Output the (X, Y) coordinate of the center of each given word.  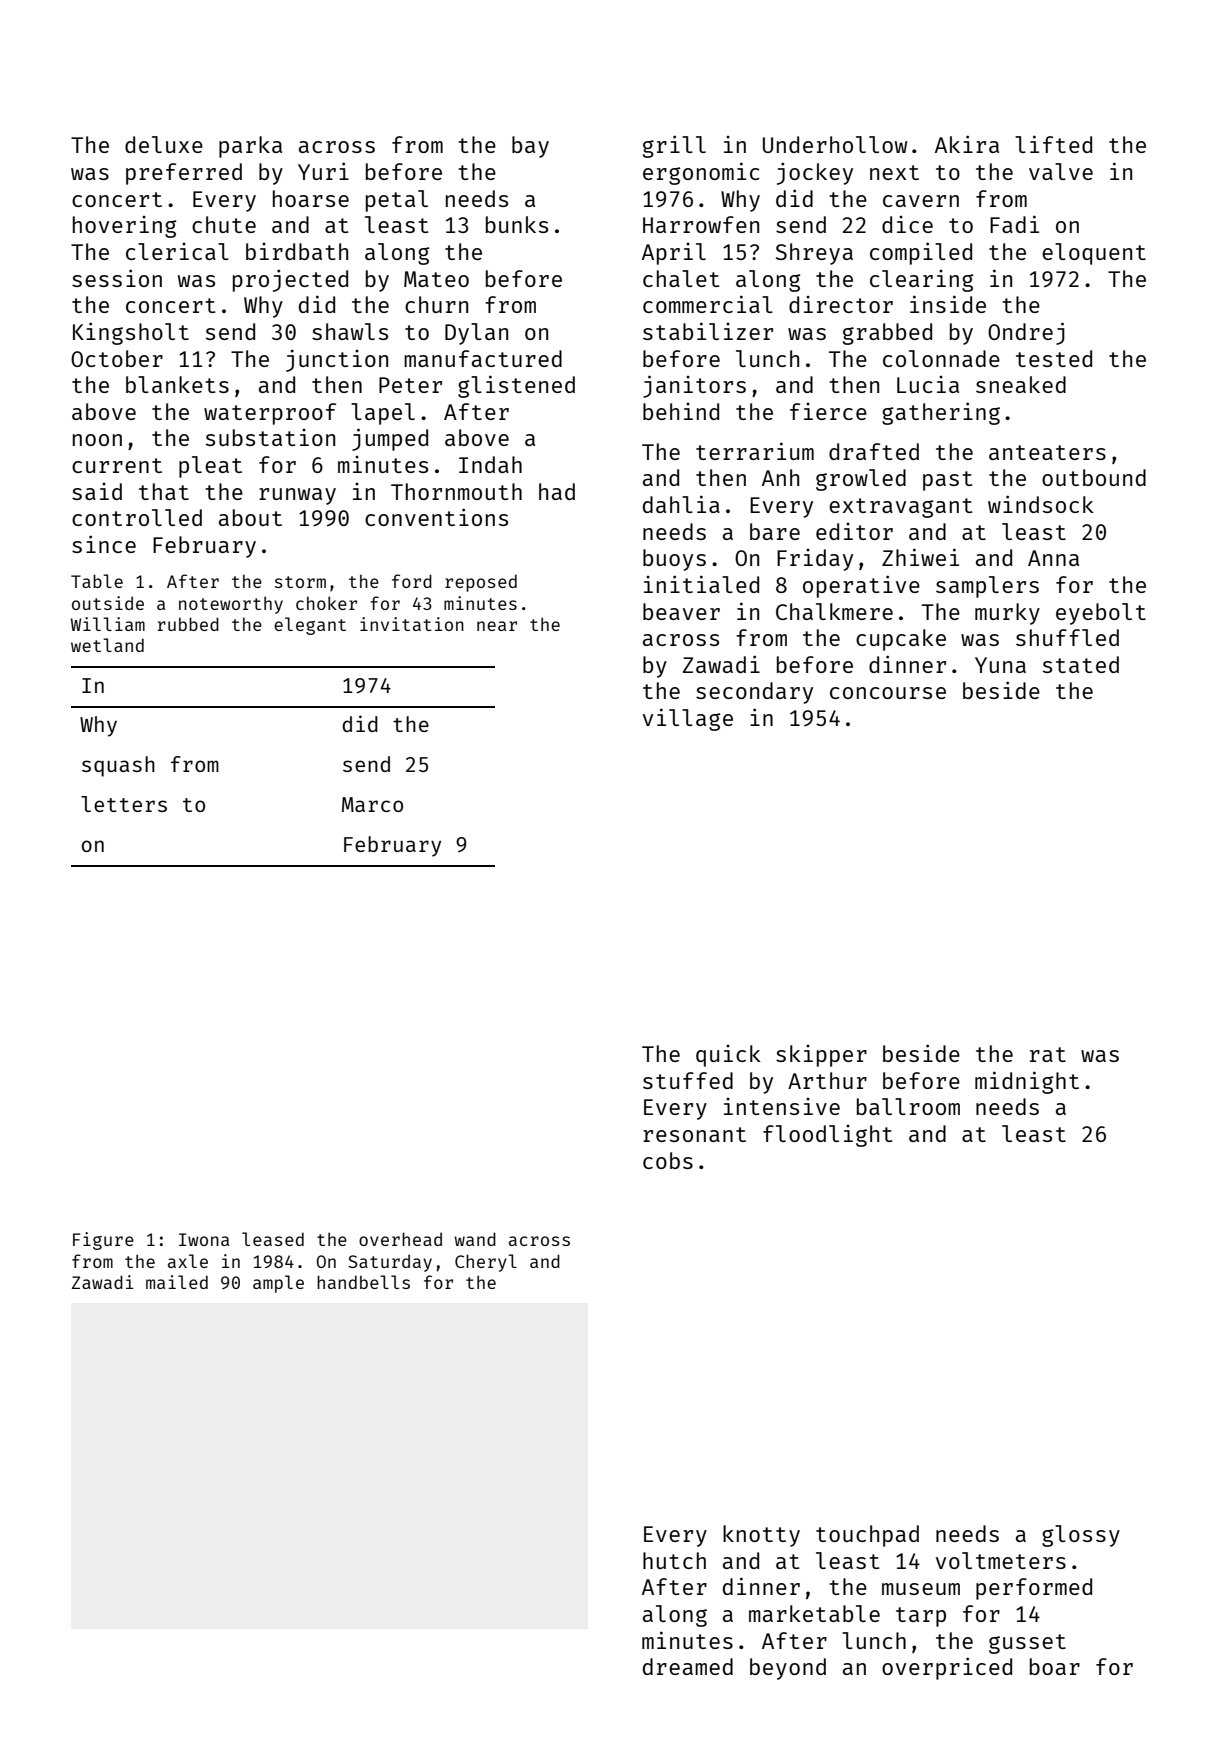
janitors (694, 386)
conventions (436, 517)
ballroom (908, 1106)
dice (907, 224)
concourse (888, 693)
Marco (372, 804)
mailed (177, 1282)
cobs (668, 1160)
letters (124, 804)
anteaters (1047, 452)
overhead (400, 1239)
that (164, 491)
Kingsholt (131, 333)
